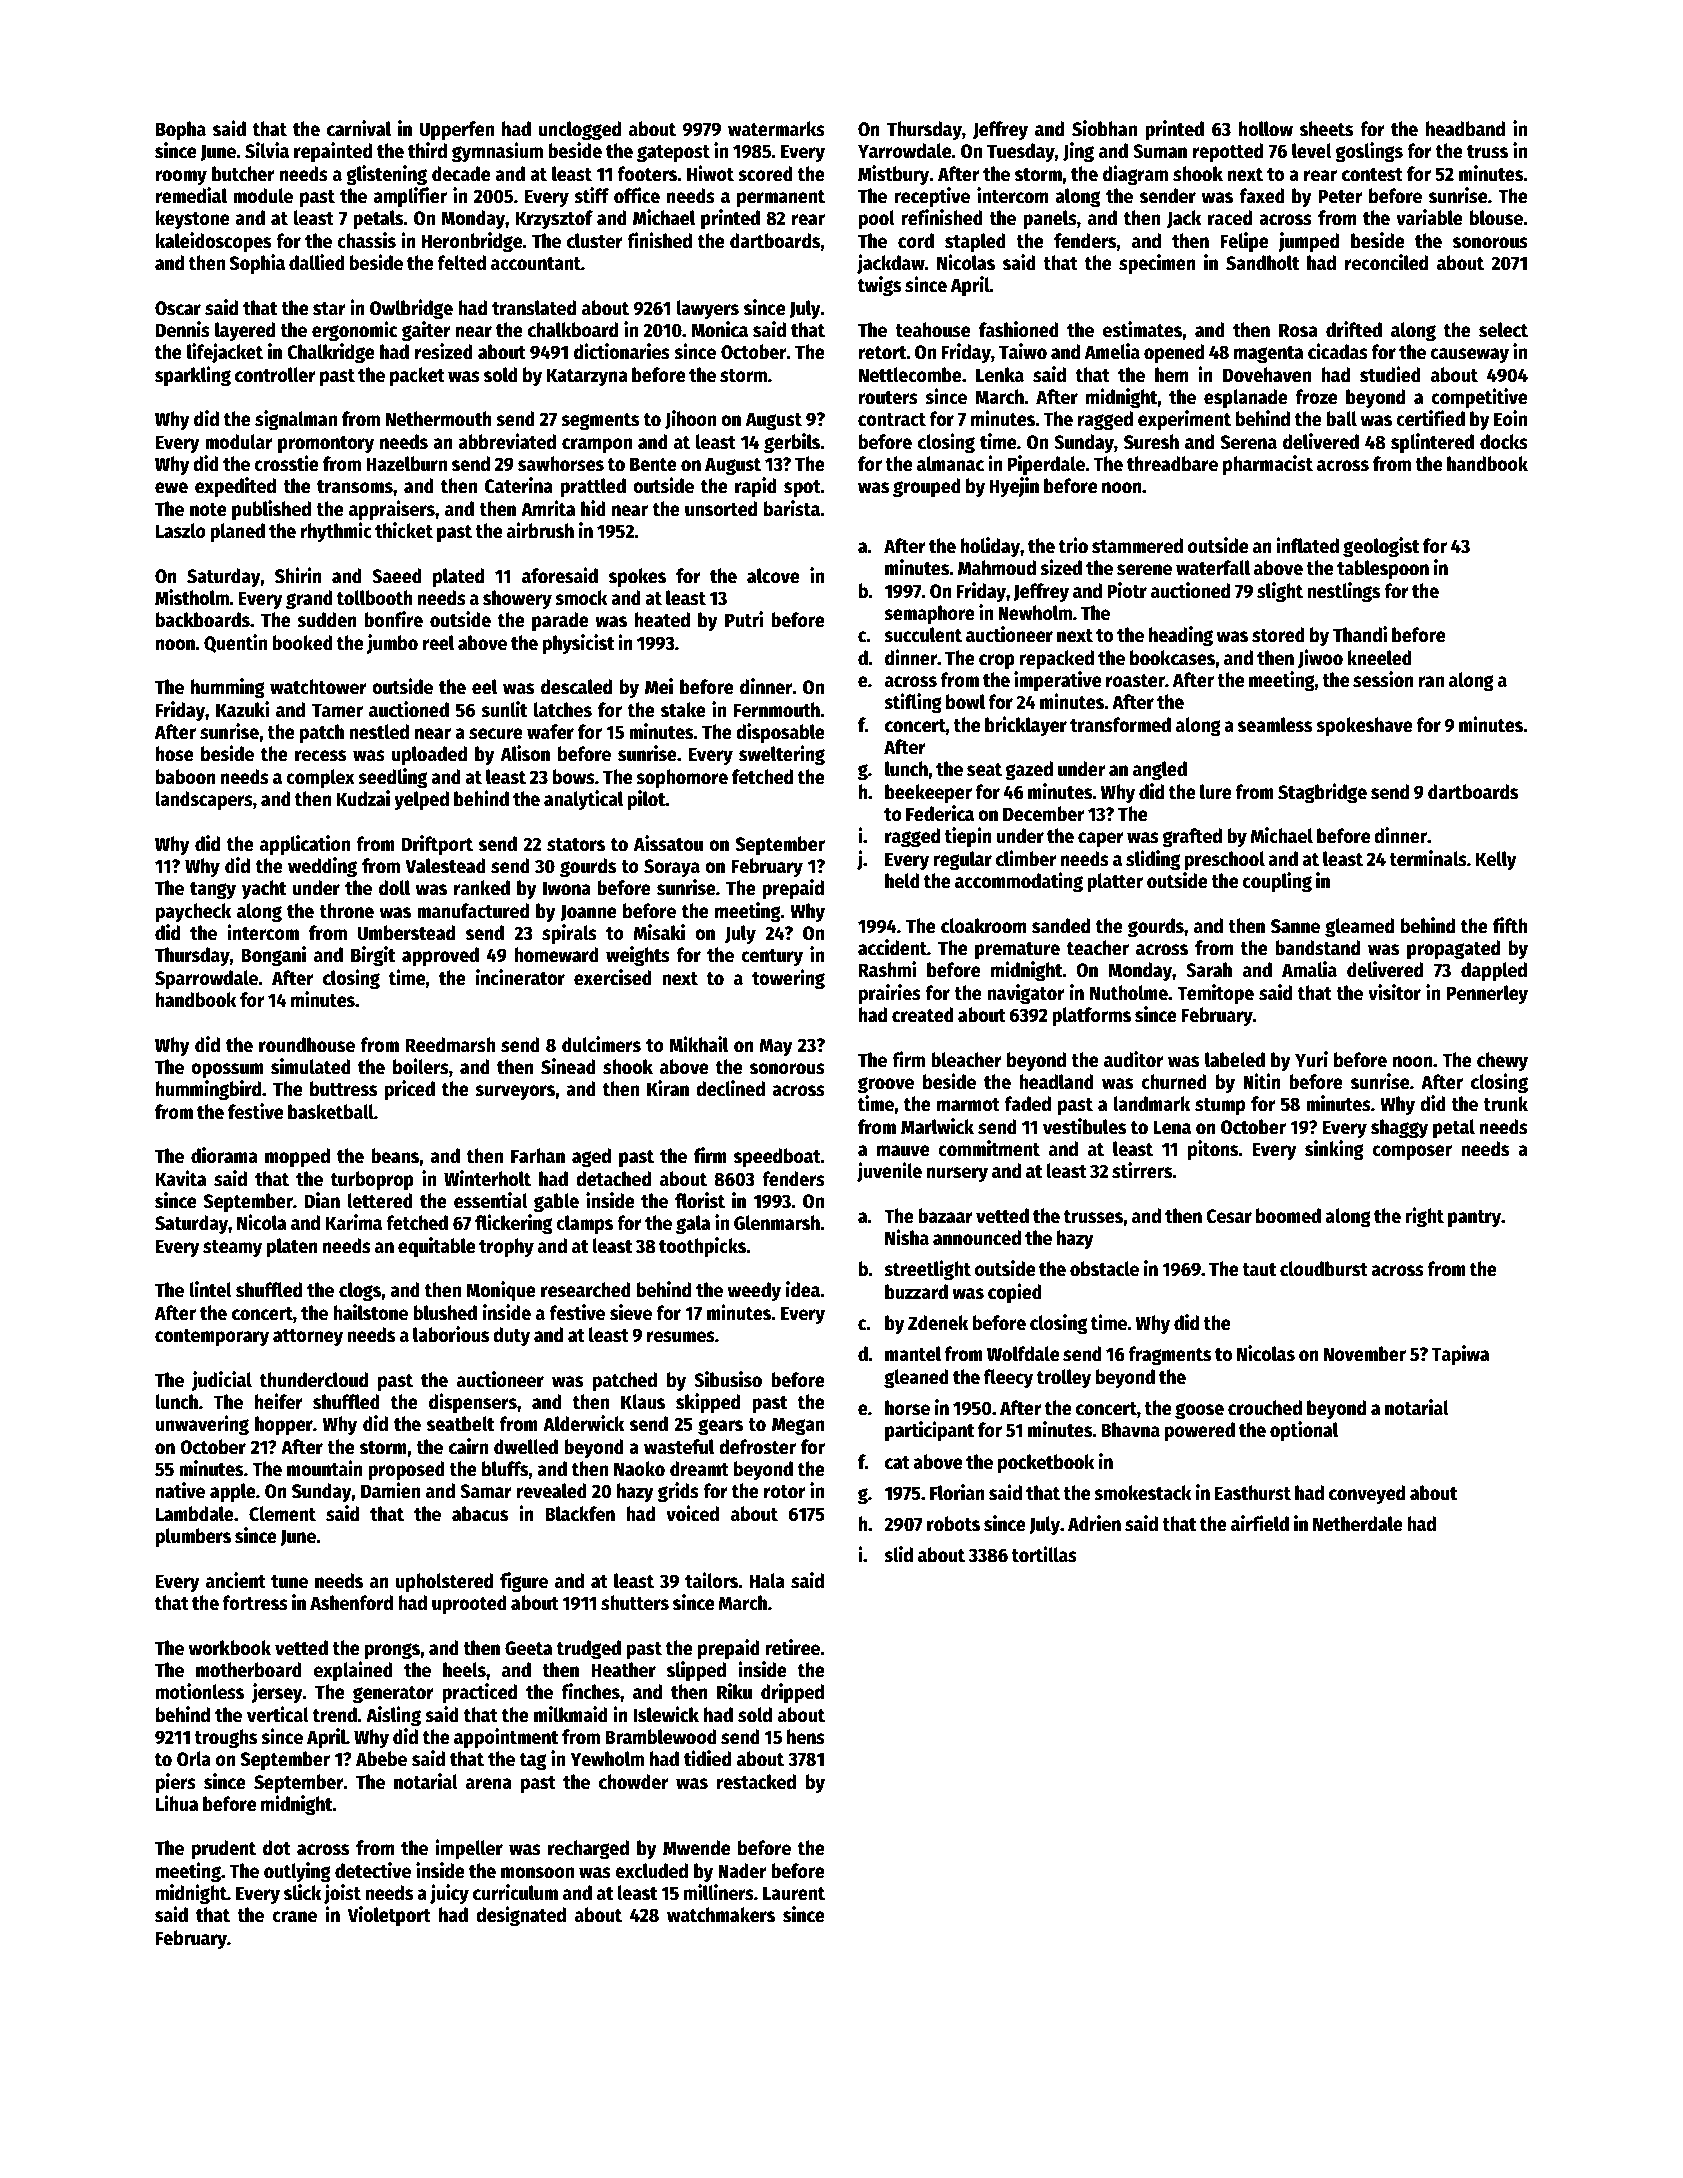  Describe the element at coordinates (721, 1915) in the page. I see `watchmakers` at that location.
